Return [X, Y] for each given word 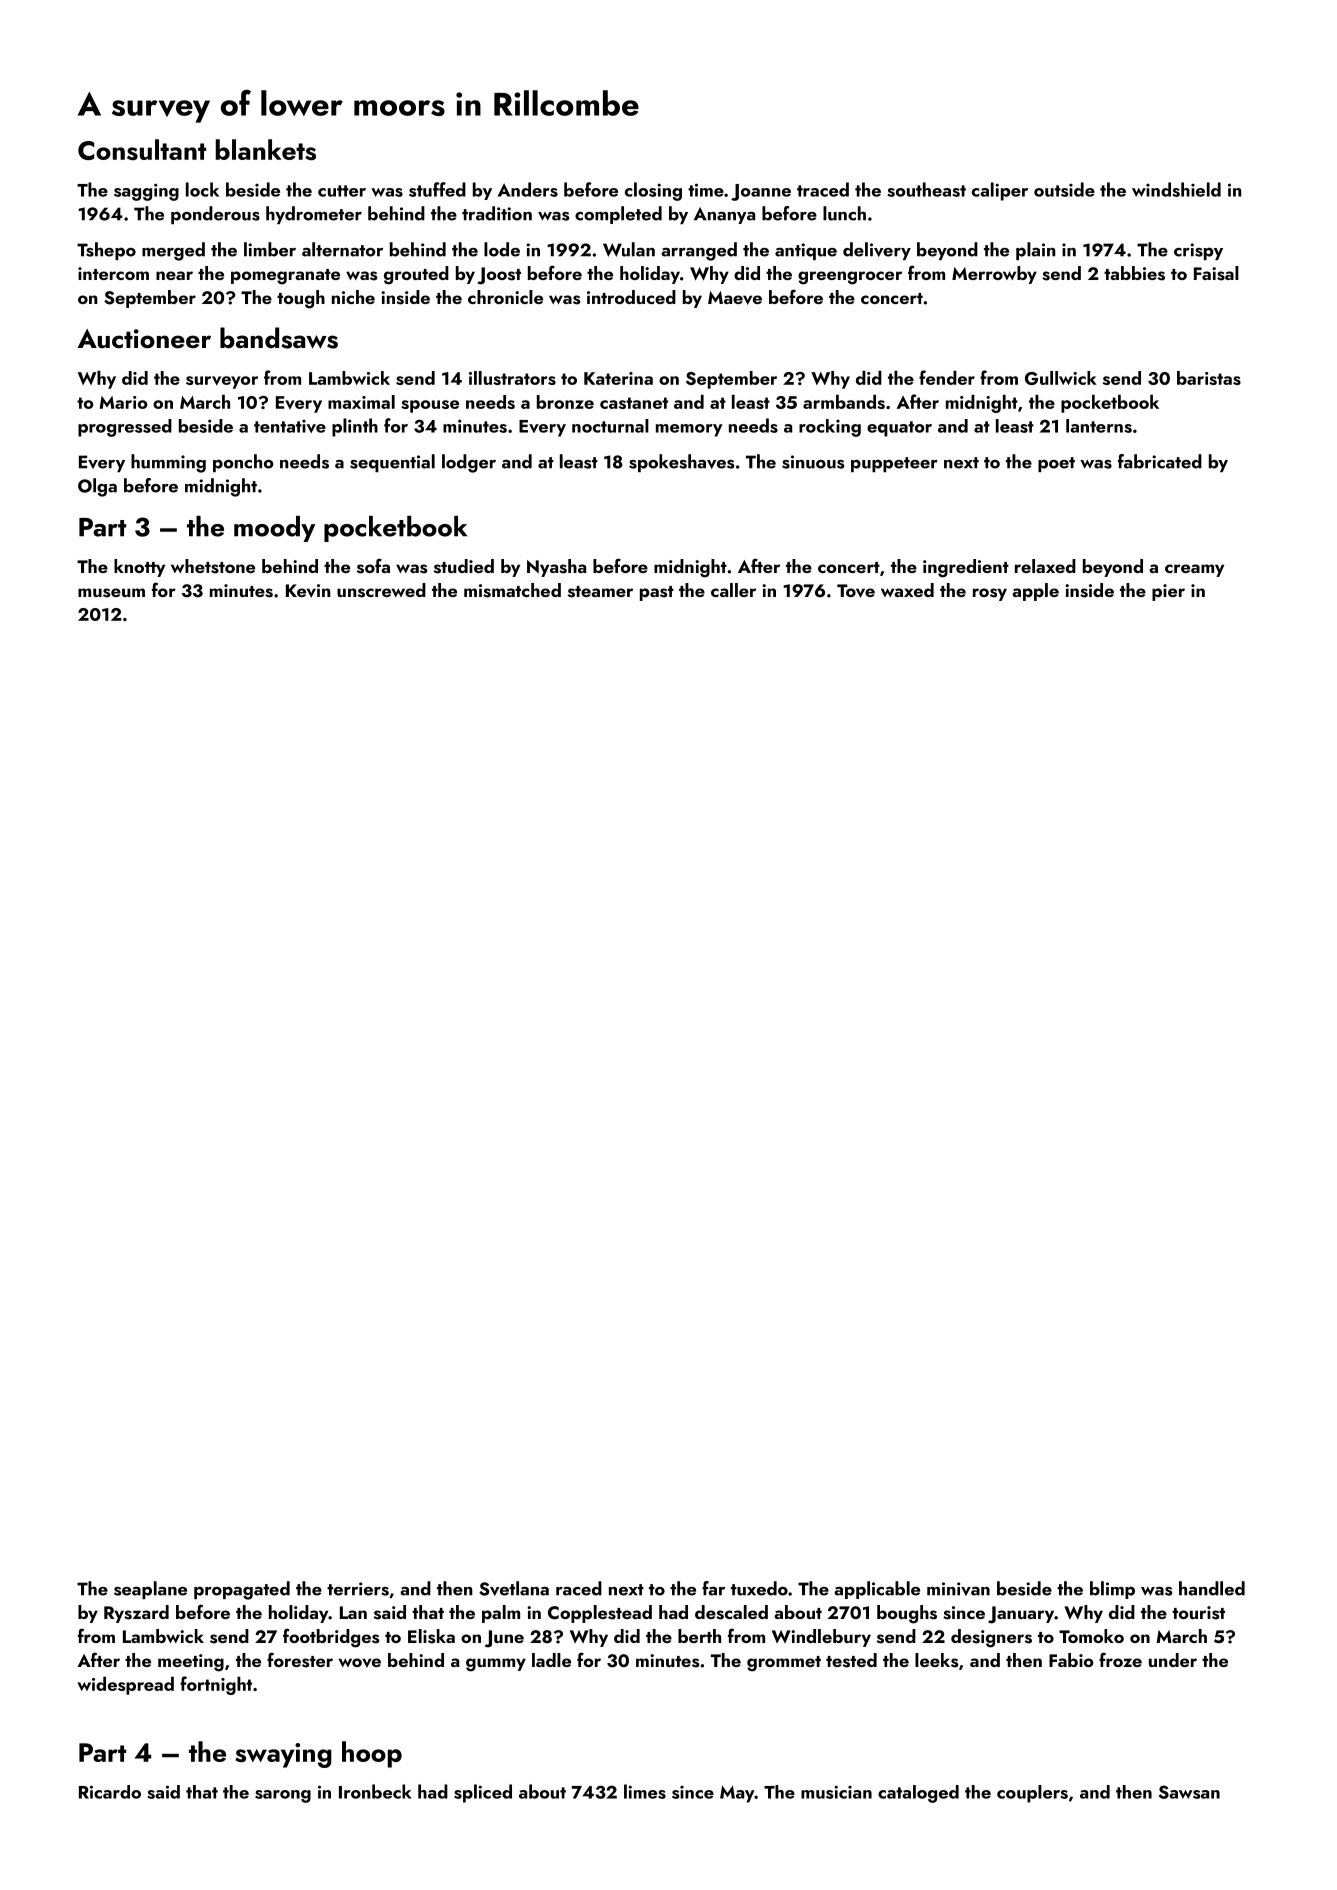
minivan [958, 1589]
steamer [600, 592]
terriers [358, 1589]
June [504, 1639]
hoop [372, 1754]
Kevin [308, 591]
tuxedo [759, 1588]
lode [502, 249]
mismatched [512, 590]
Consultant [142, 149]
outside [1064, 189]
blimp [1112, 1590]
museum [111, 593]
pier [1168, 592]
